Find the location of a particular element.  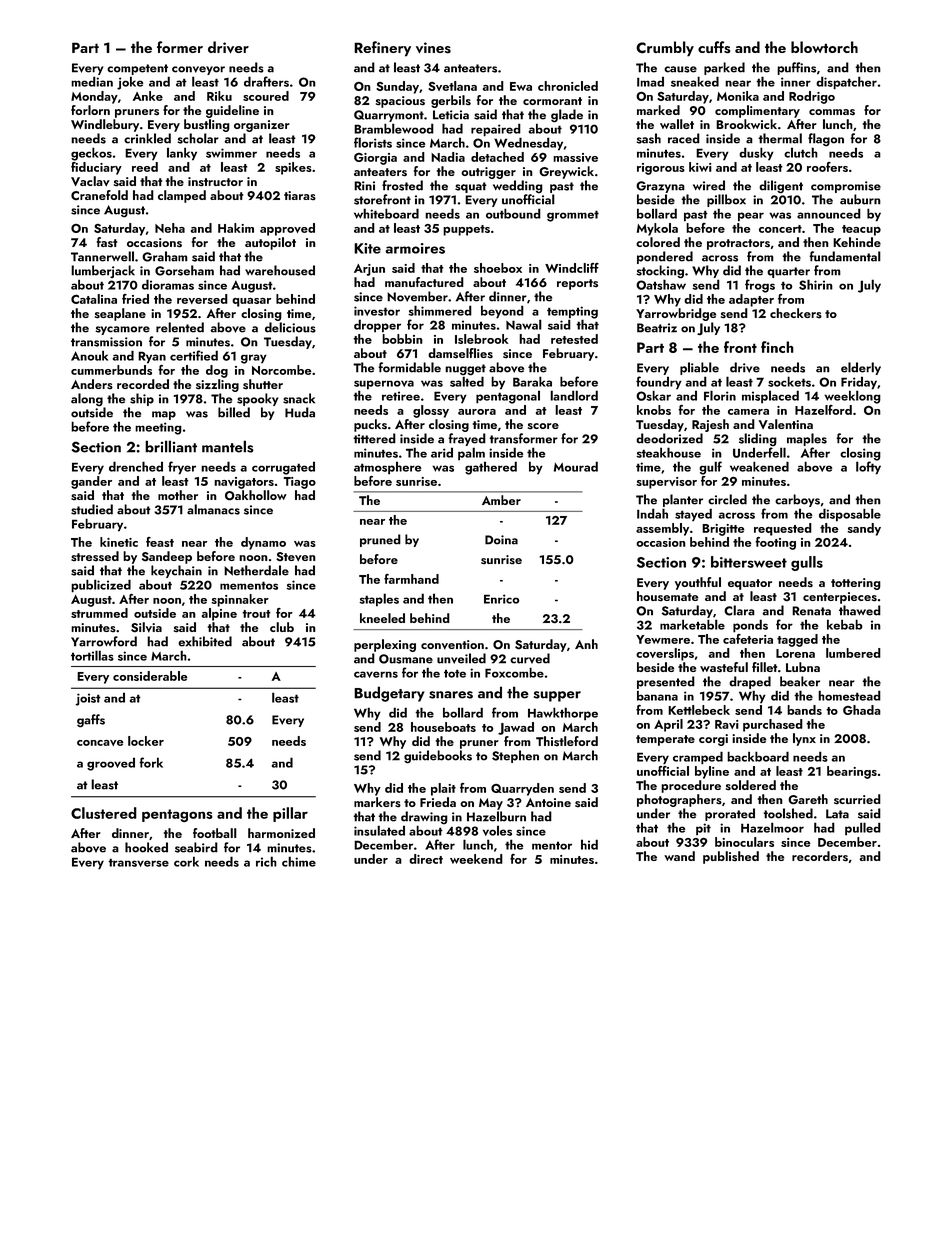

atmosphere is located at coordinates (387, 468).
